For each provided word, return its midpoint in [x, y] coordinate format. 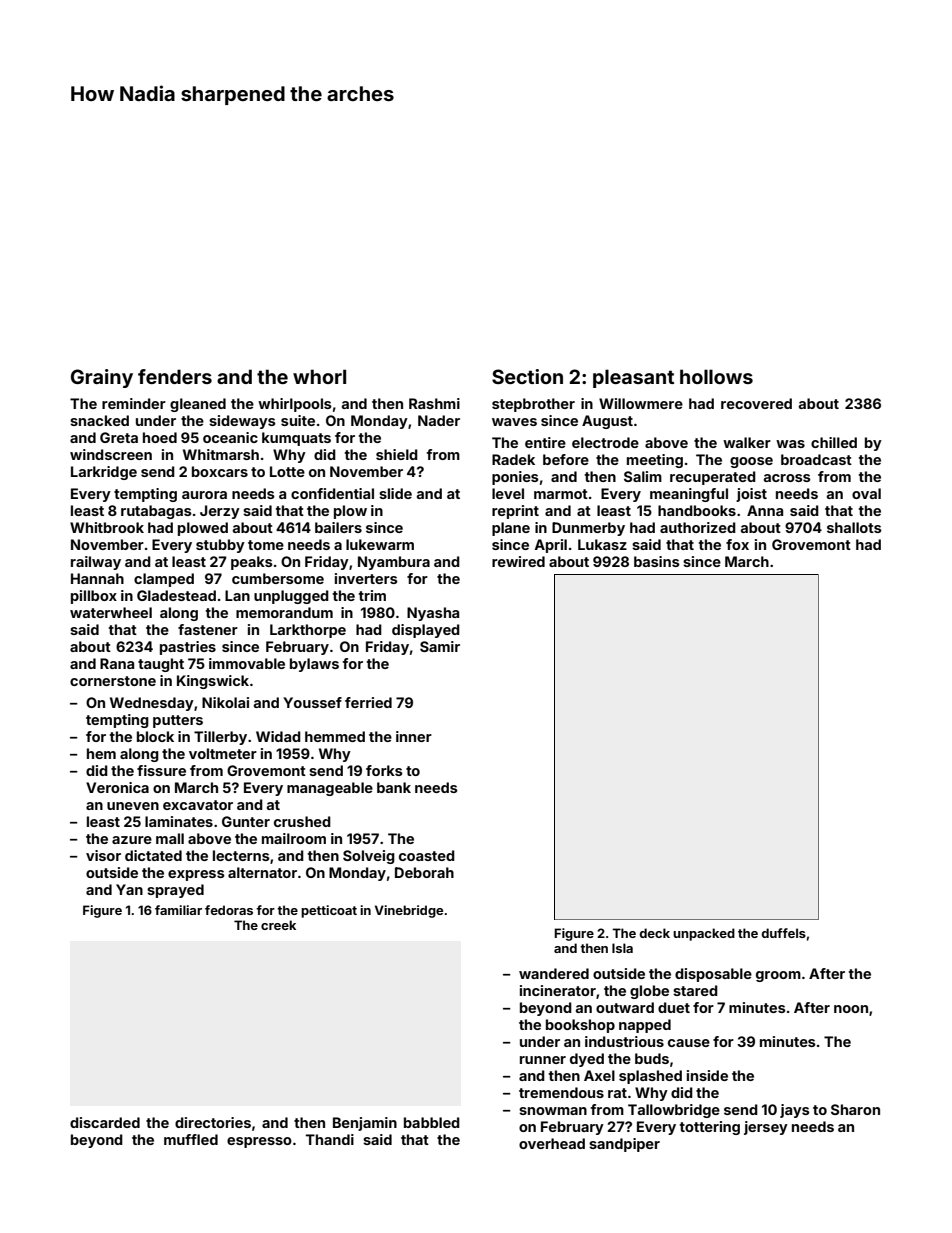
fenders [175, 376]
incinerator [558, 990]
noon [851, 1009]
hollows [716, 376]
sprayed [175, 891]
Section [527, 376]
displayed [426, 631]
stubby [220, 546]
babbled [432, 1122]
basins [657, 561]
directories [213, 1122]
